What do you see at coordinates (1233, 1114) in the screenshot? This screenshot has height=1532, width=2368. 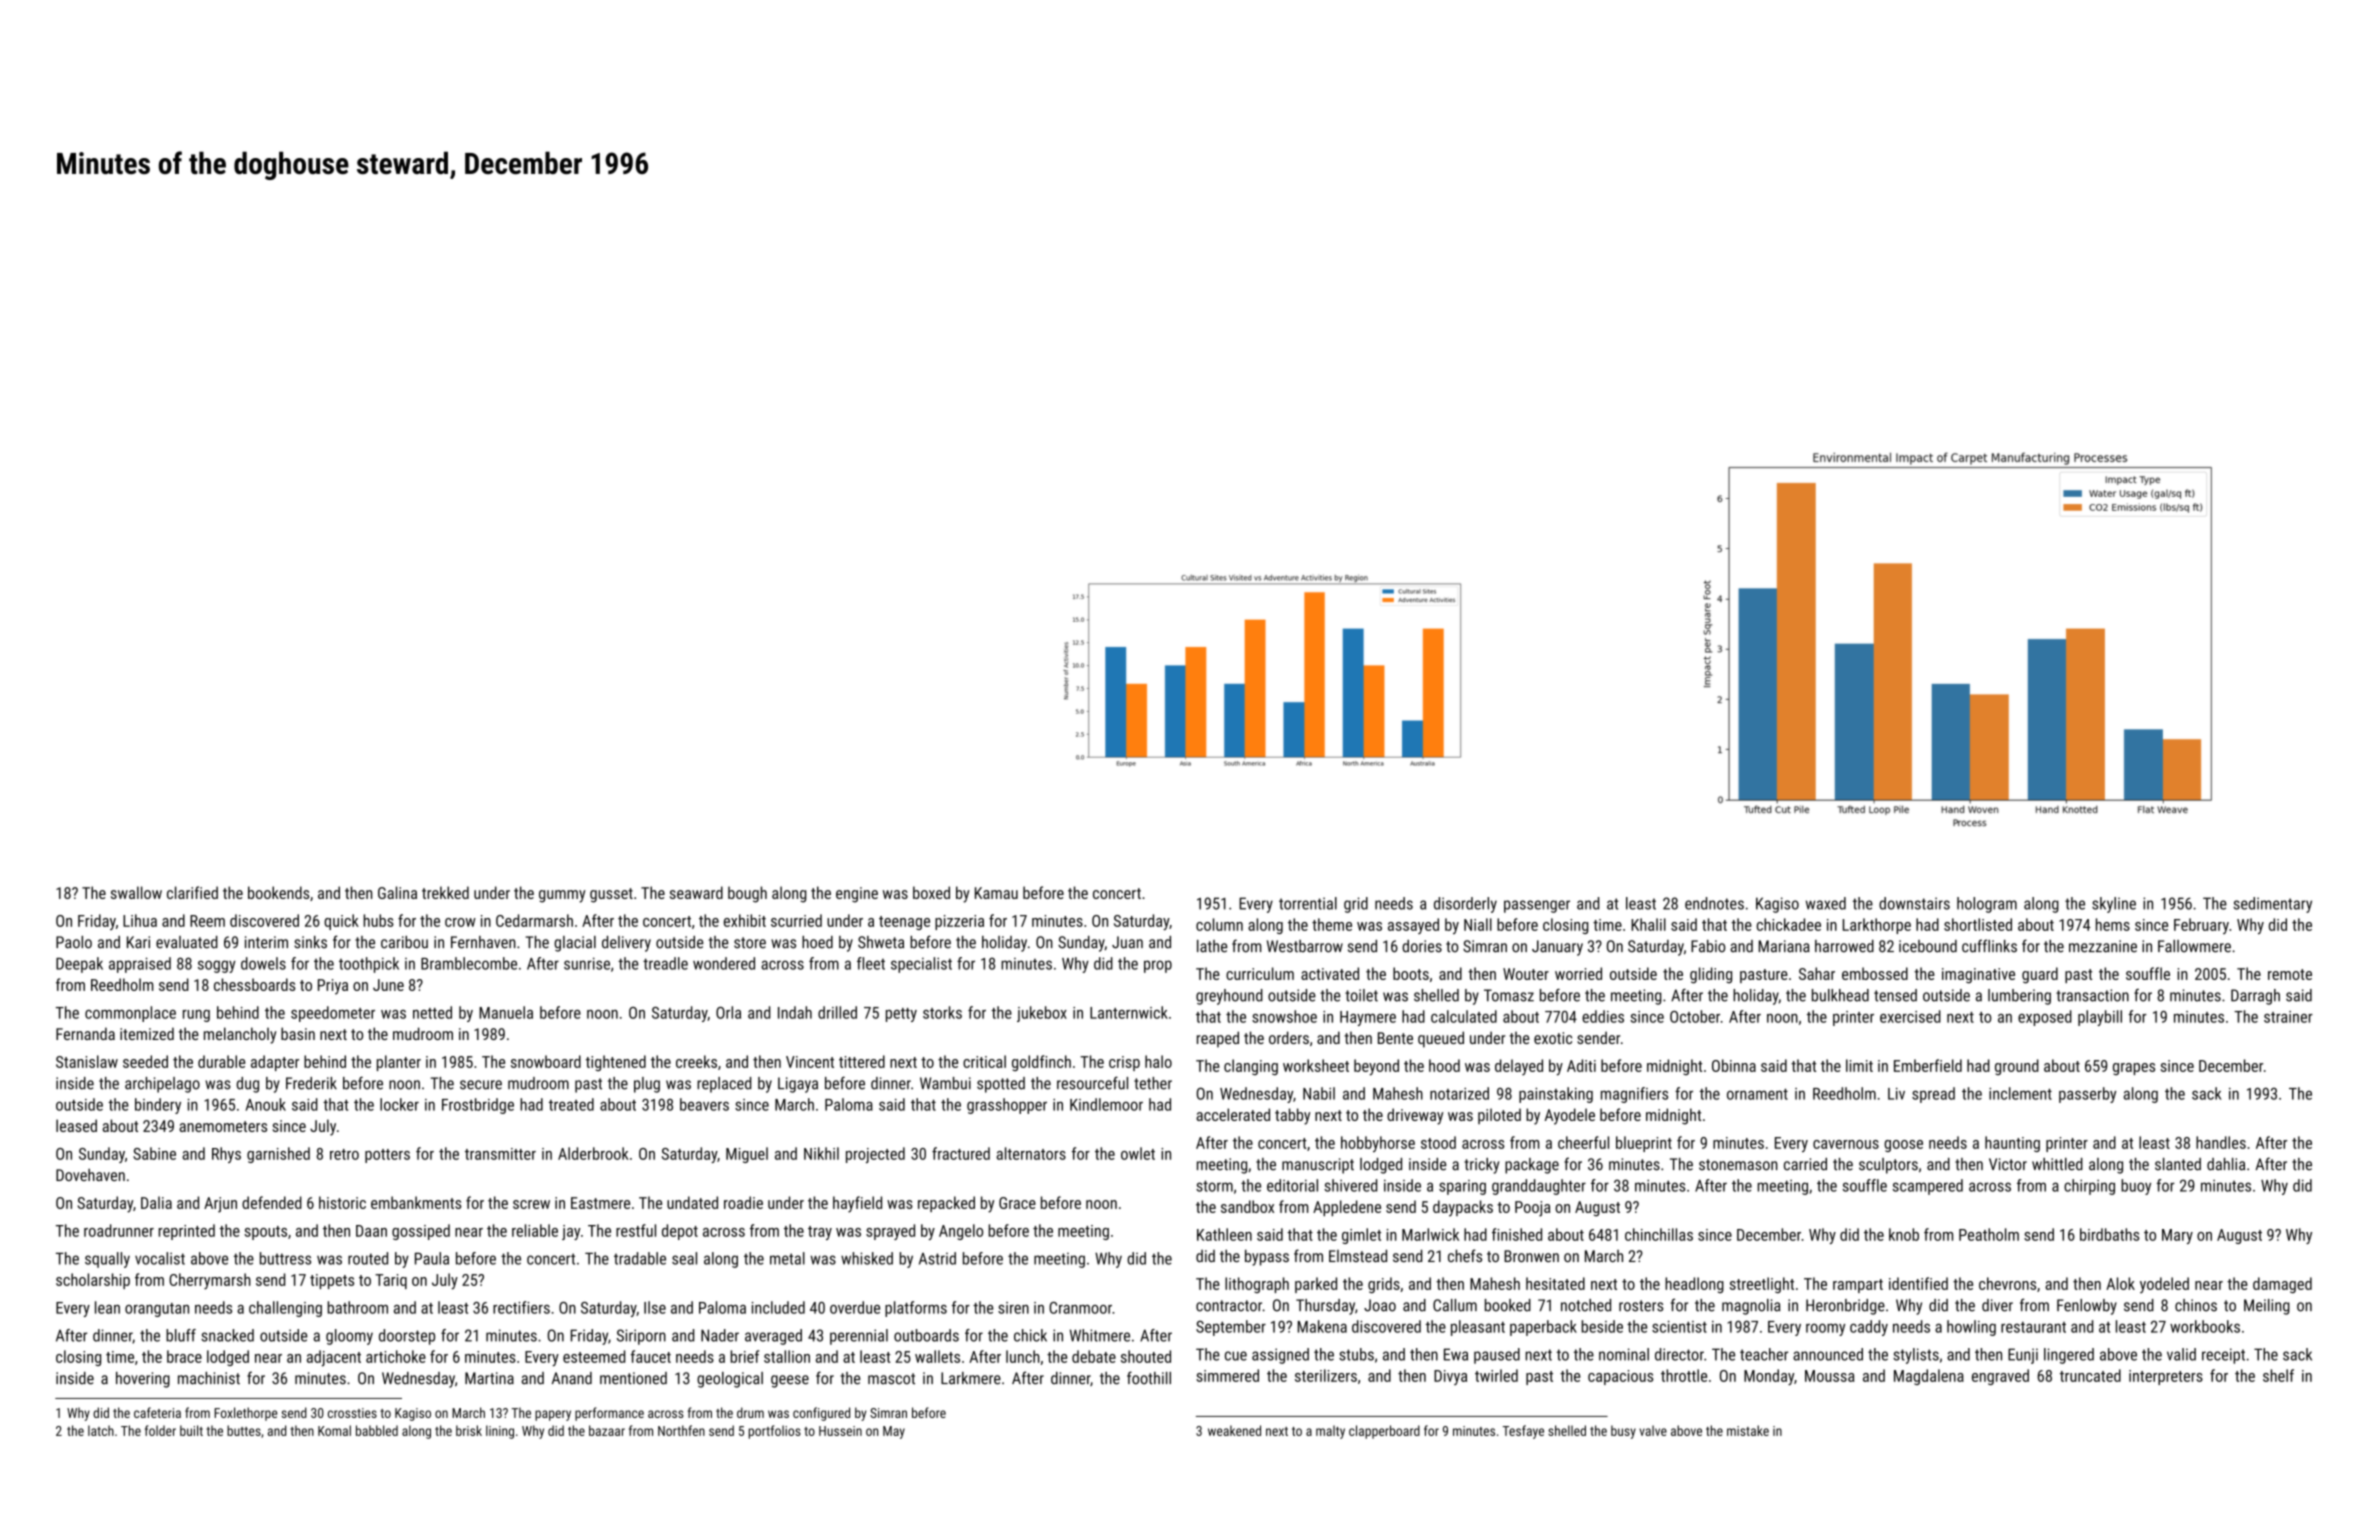 I see `accelerated` at bounding box center [1233, 1114].
